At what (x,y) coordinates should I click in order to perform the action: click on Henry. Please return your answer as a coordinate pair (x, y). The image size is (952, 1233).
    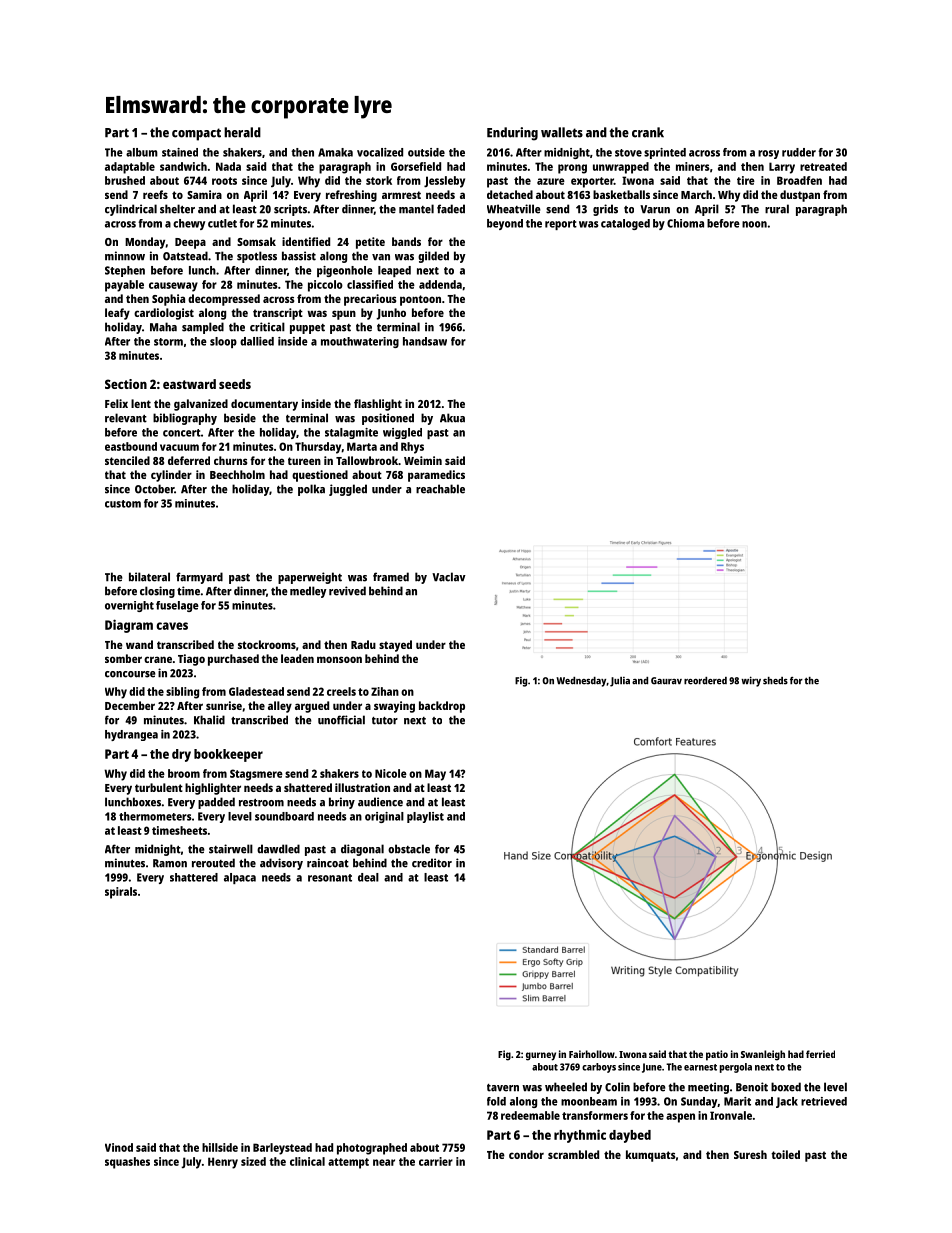
    Looking at the image, I should click on (223, 1163).
